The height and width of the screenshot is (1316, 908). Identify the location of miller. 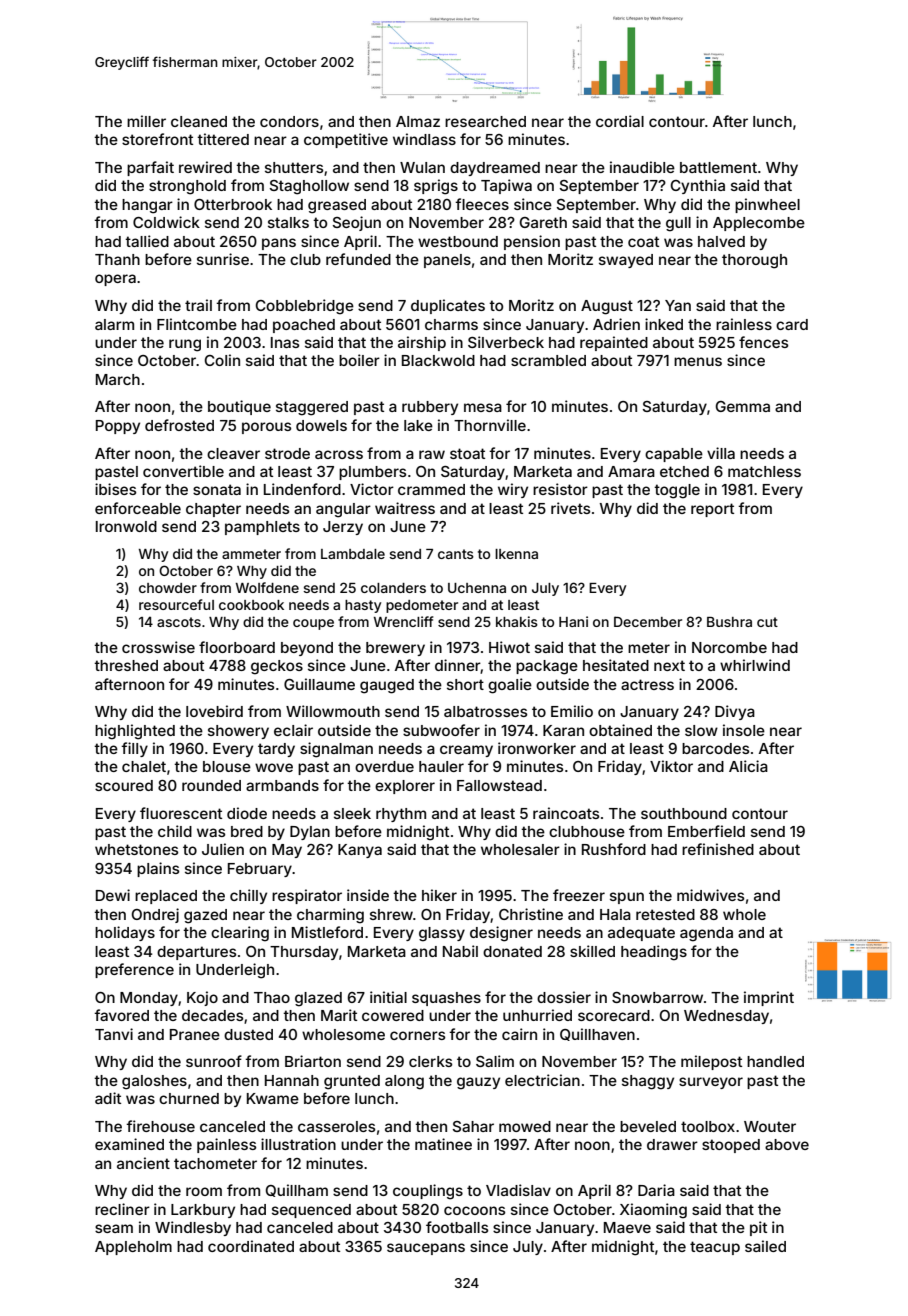
(146, 121).
